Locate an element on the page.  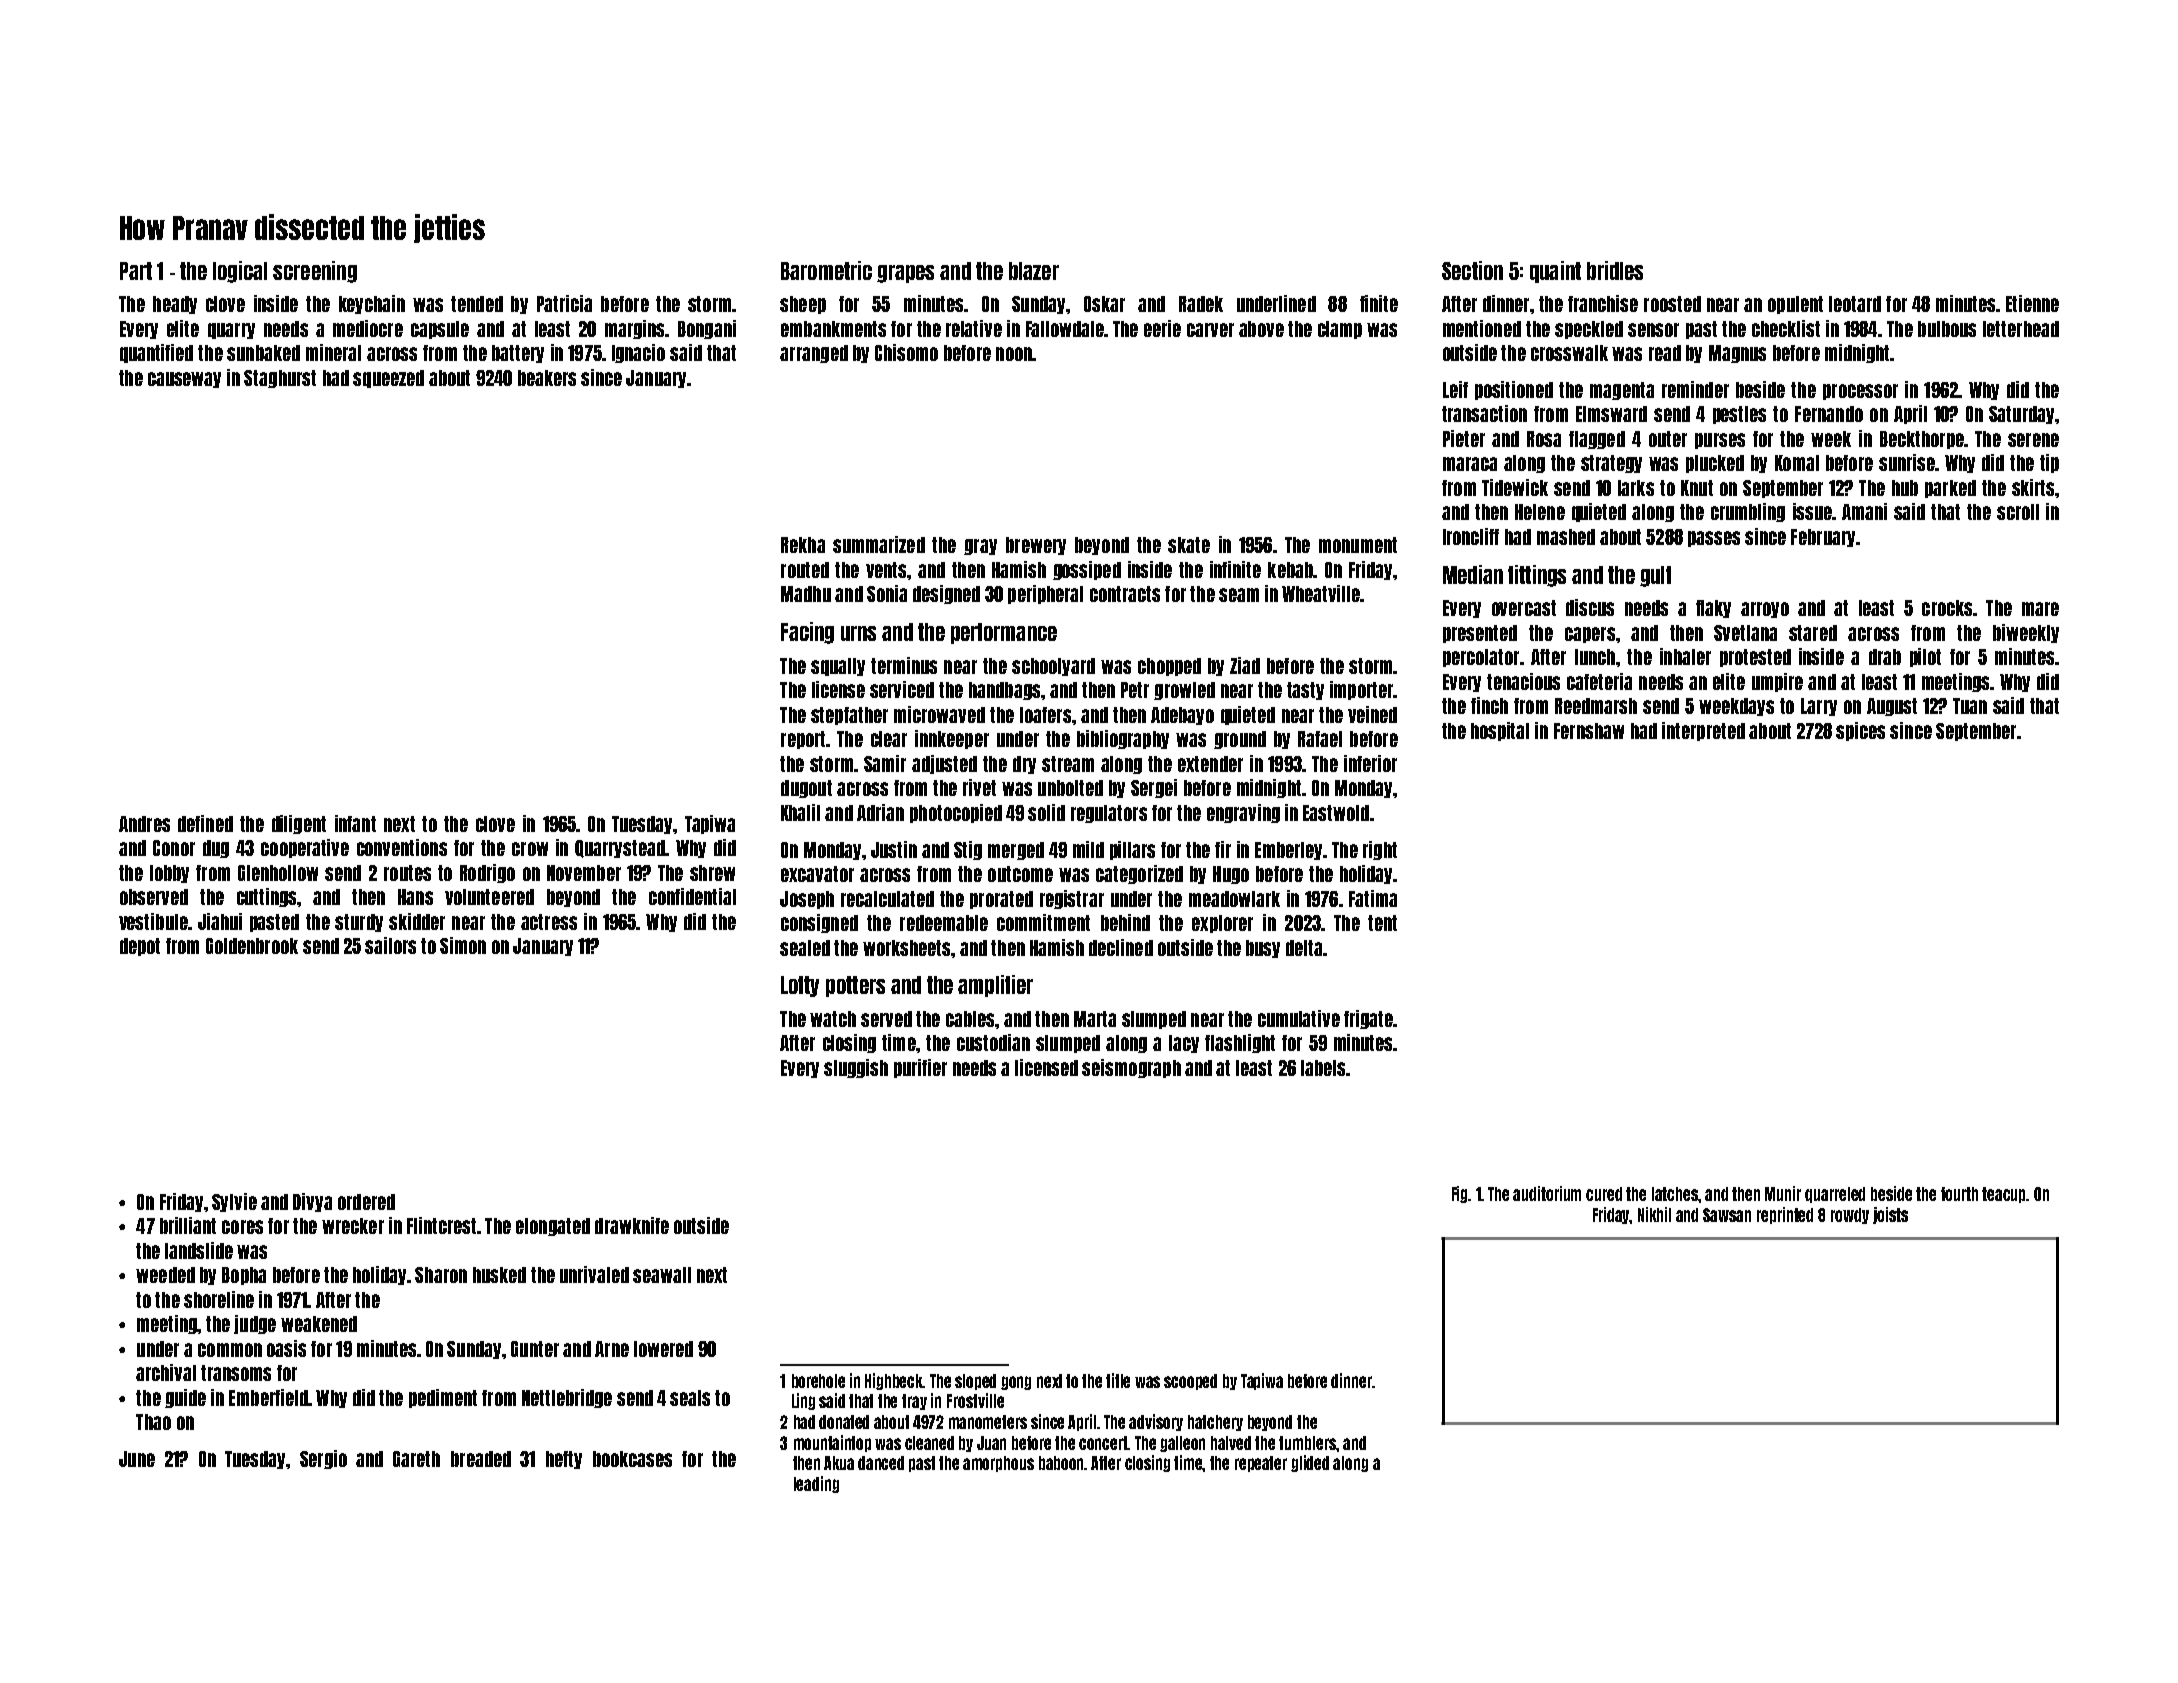
auditorium is located at coordinates (1547, 1193).
